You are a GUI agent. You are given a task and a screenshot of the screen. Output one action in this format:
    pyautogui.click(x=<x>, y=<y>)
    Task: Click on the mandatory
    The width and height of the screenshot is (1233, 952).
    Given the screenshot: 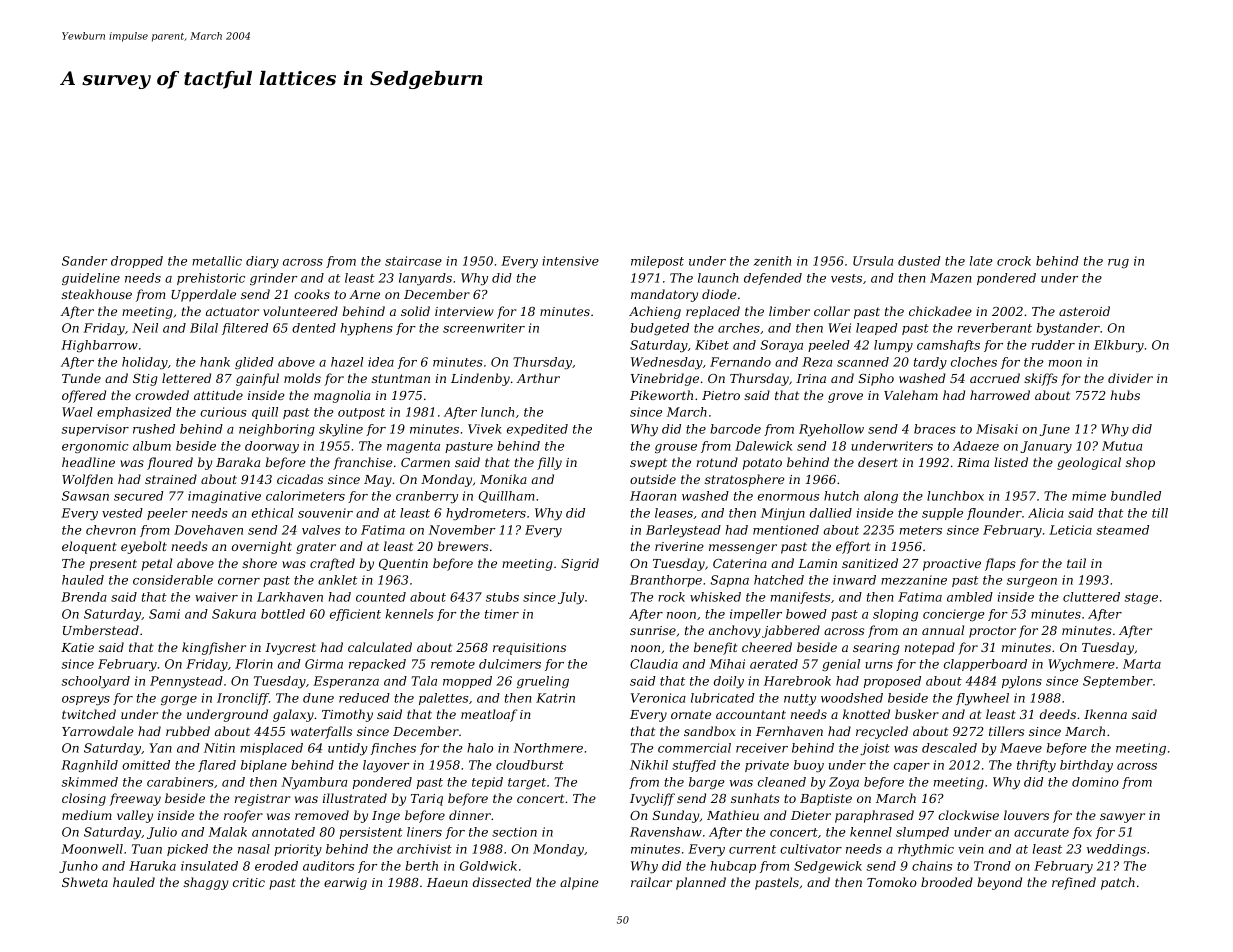 What is the action you would take?
    pyautogui.click(x=664, y=295)
